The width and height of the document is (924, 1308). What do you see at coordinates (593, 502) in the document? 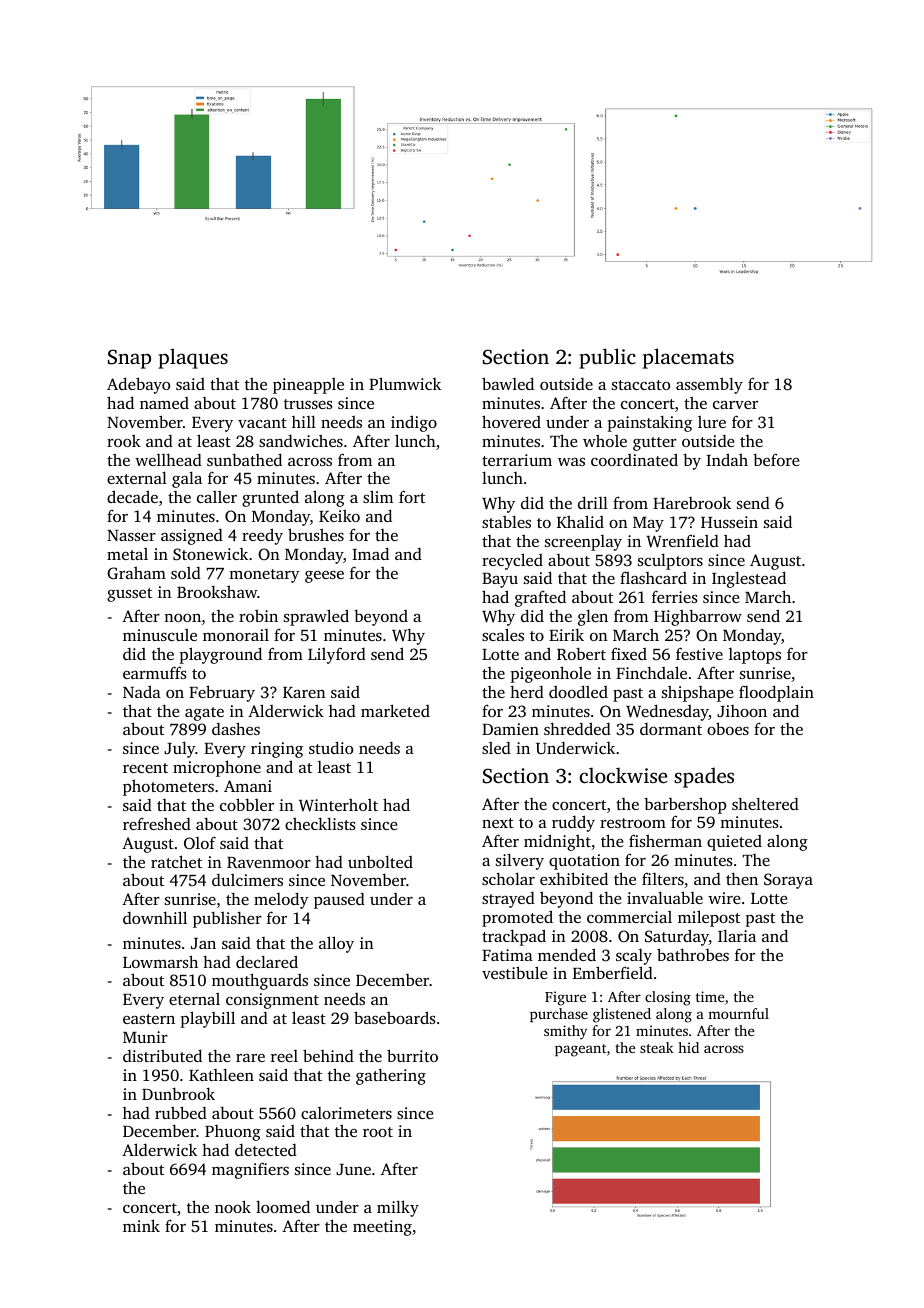
I see `drill` at bounding box center [593, 502].
